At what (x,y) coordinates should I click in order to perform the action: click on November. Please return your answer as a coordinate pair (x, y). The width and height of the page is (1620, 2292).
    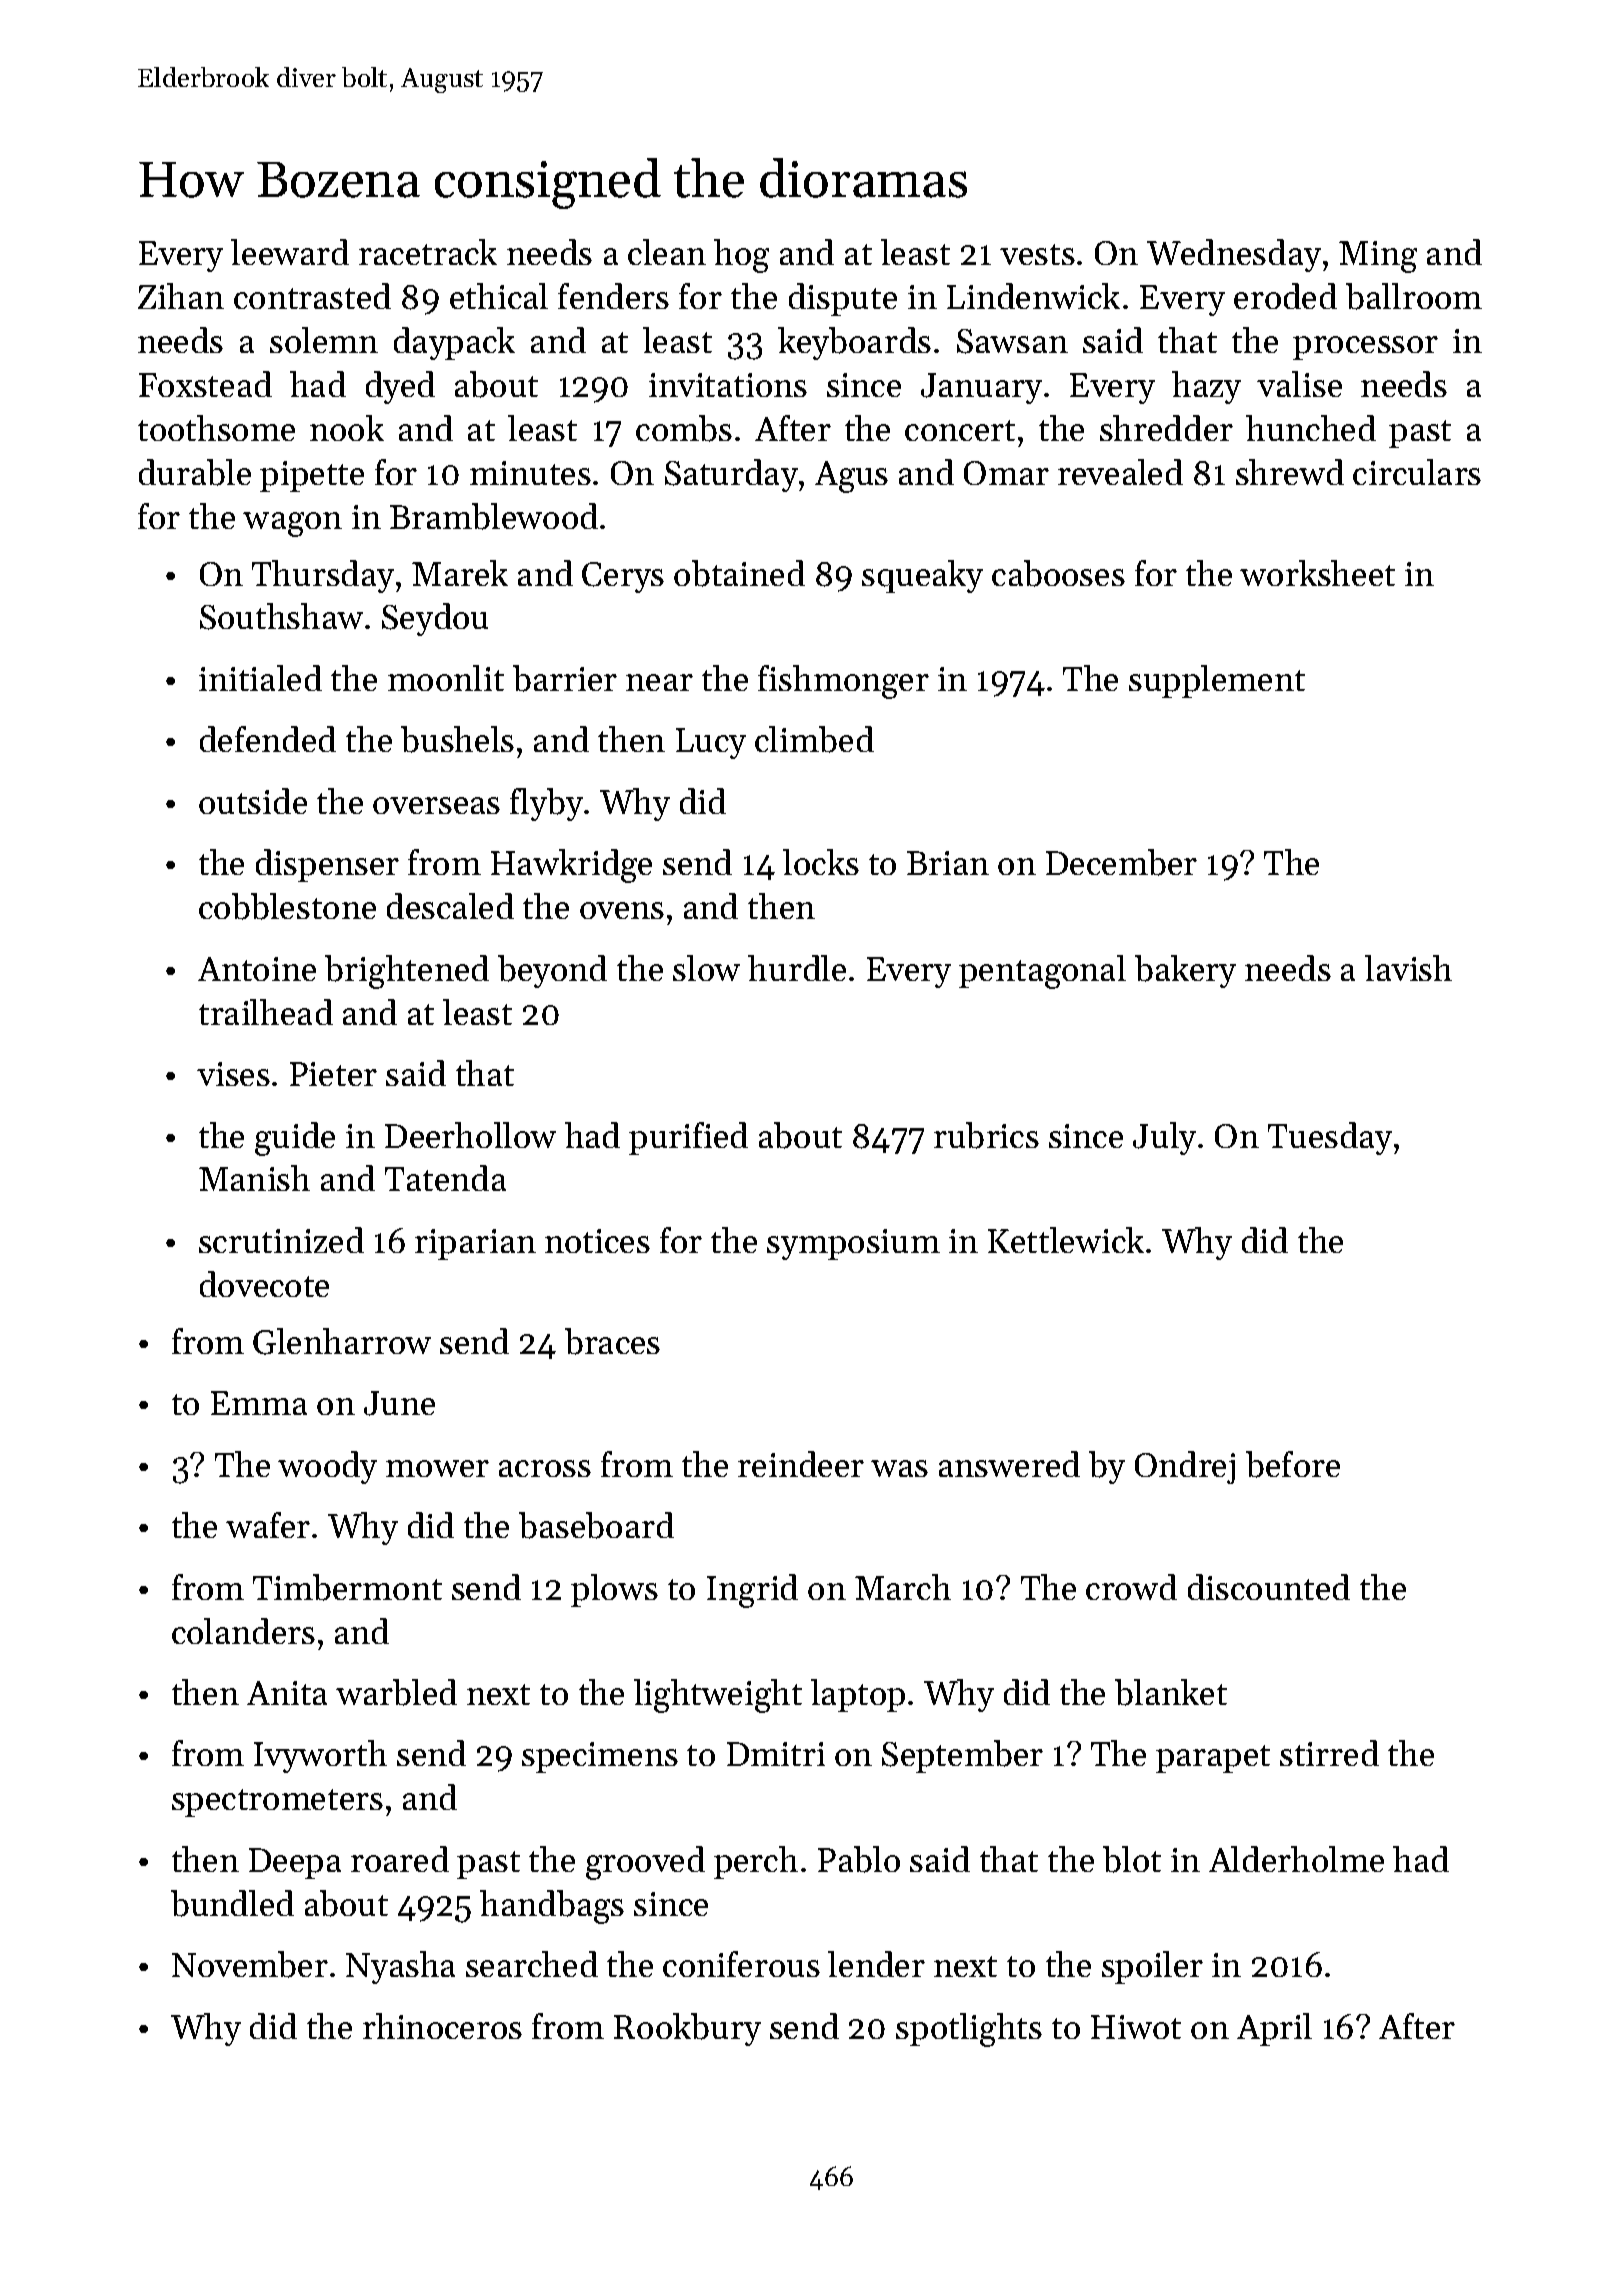
    Looking at the image, I should click on (250, 1964).
